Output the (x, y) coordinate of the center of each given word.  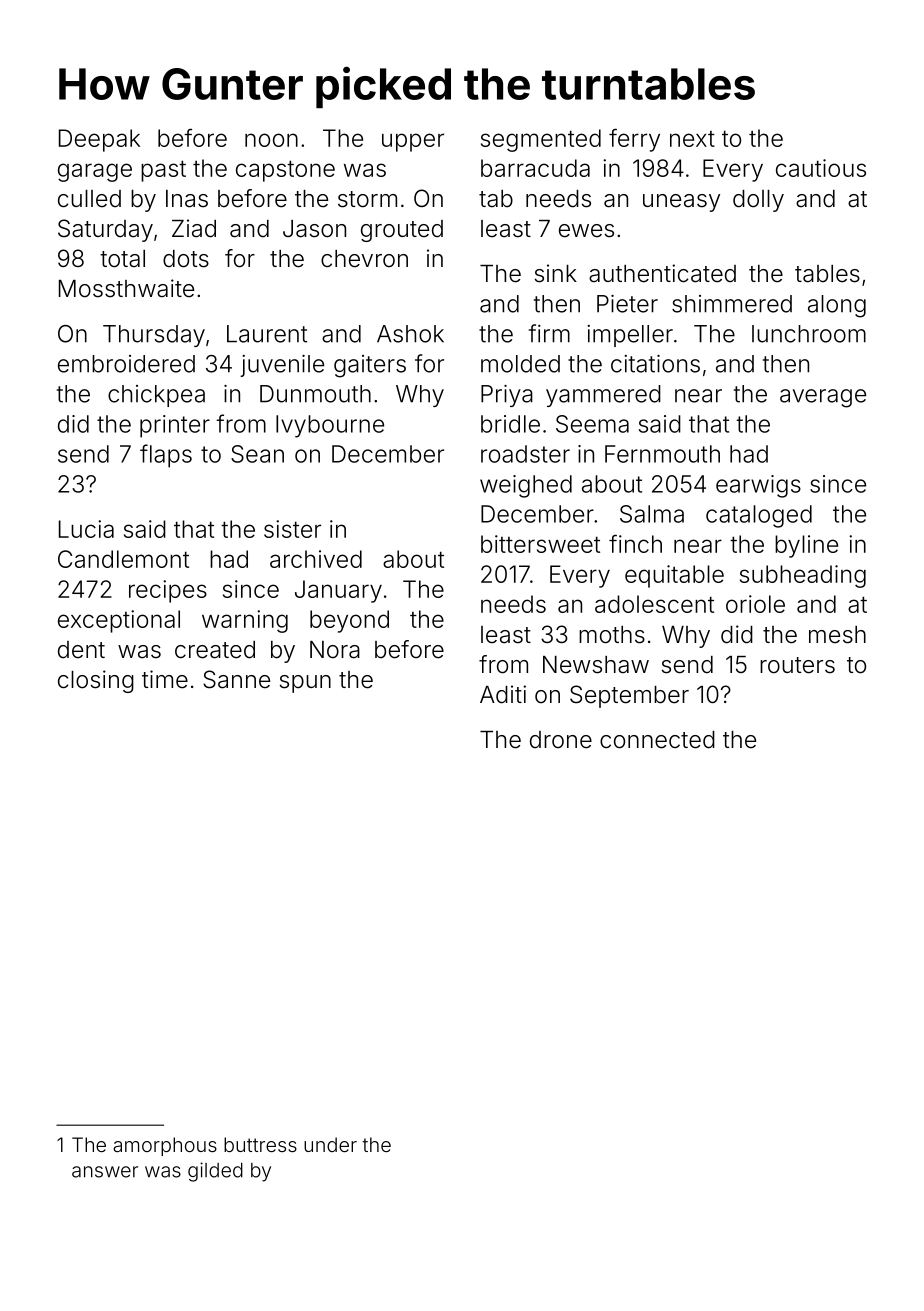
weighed (526, 486)
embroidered (126, 364)
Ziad (194, 228)
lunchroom (809, 334)
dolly (758, 201)
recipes (168, 591)
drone (561, 740)
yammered (603, 396)
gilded (215, 1172)
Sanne (236, 679)
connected (657, 740)
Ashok (410, 334)
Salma (652, 514)
